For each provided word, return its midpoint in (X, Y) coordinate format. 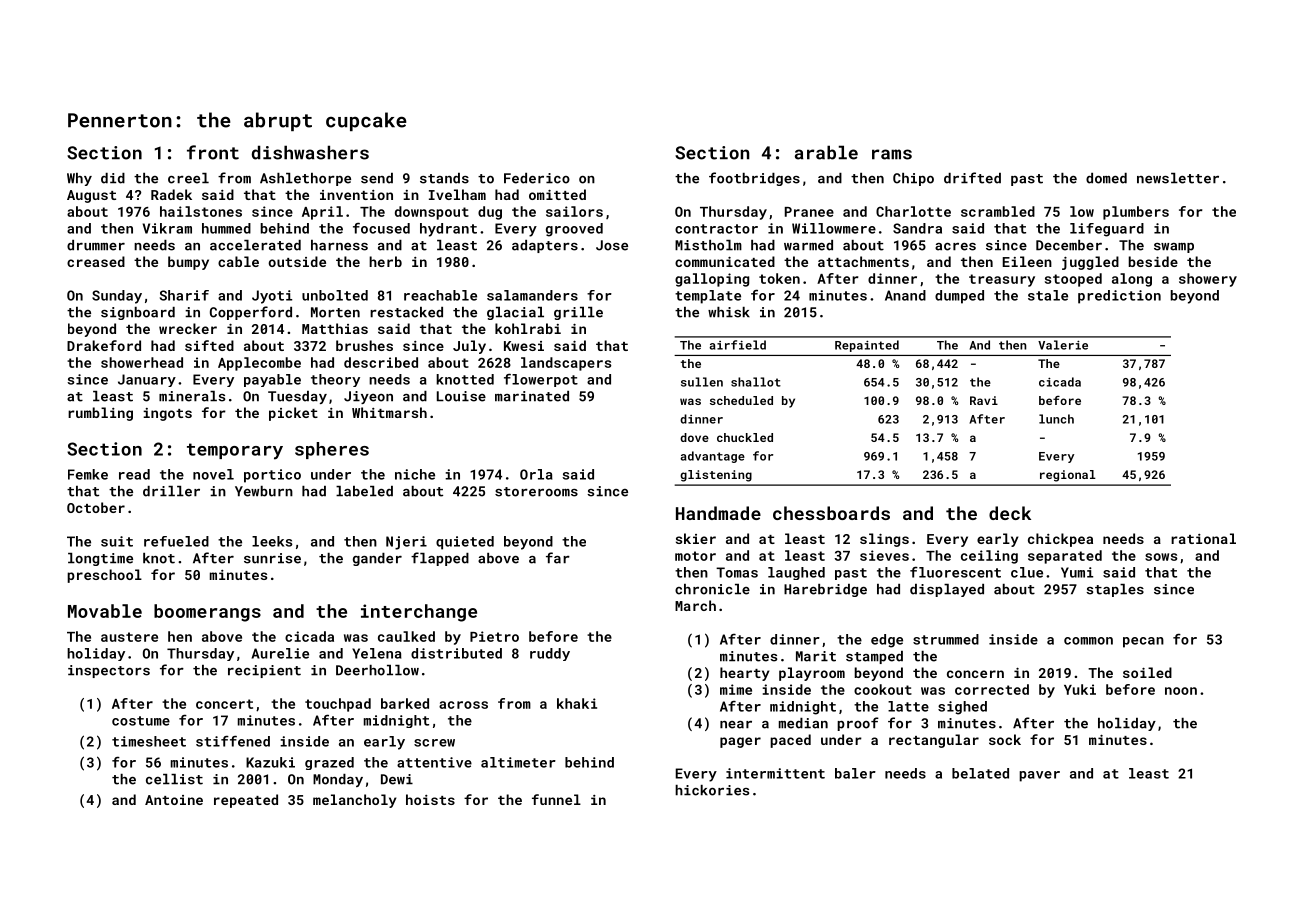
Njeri (406, 543)
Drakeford (104, 345)
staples (1115, 590)
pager (740, 742)
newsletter (1178, 178)
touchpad (338, 705)
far (558, 558)
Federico (537, 178)
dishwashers (310, 152)
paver (1039, 776)
